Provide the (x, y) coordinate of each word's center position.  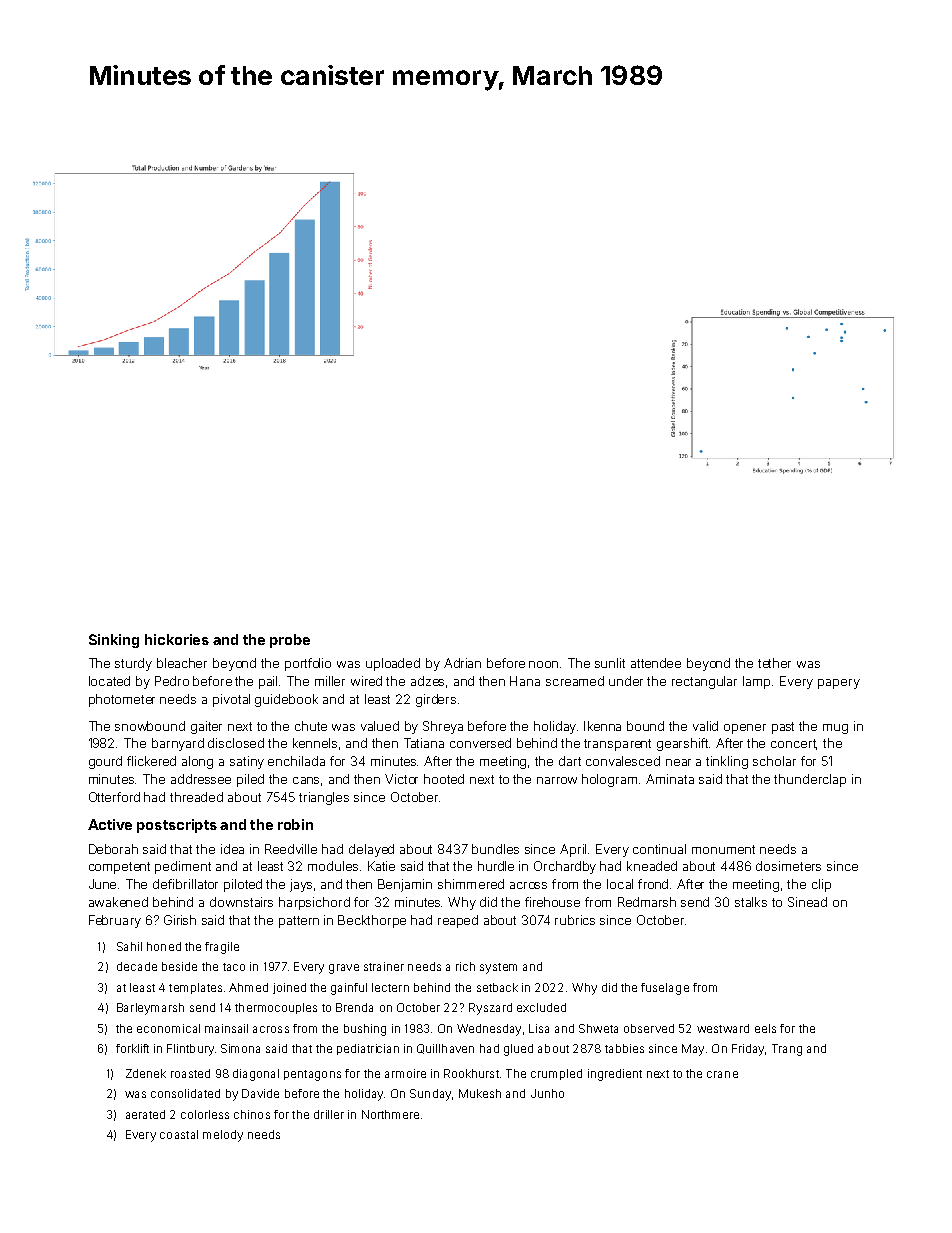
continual (659, 849)
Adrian (462, 663)
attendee (656, 663)
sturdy (133, 664)
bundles (495, 849)
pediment (183, 867)
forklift (132, 1048)
